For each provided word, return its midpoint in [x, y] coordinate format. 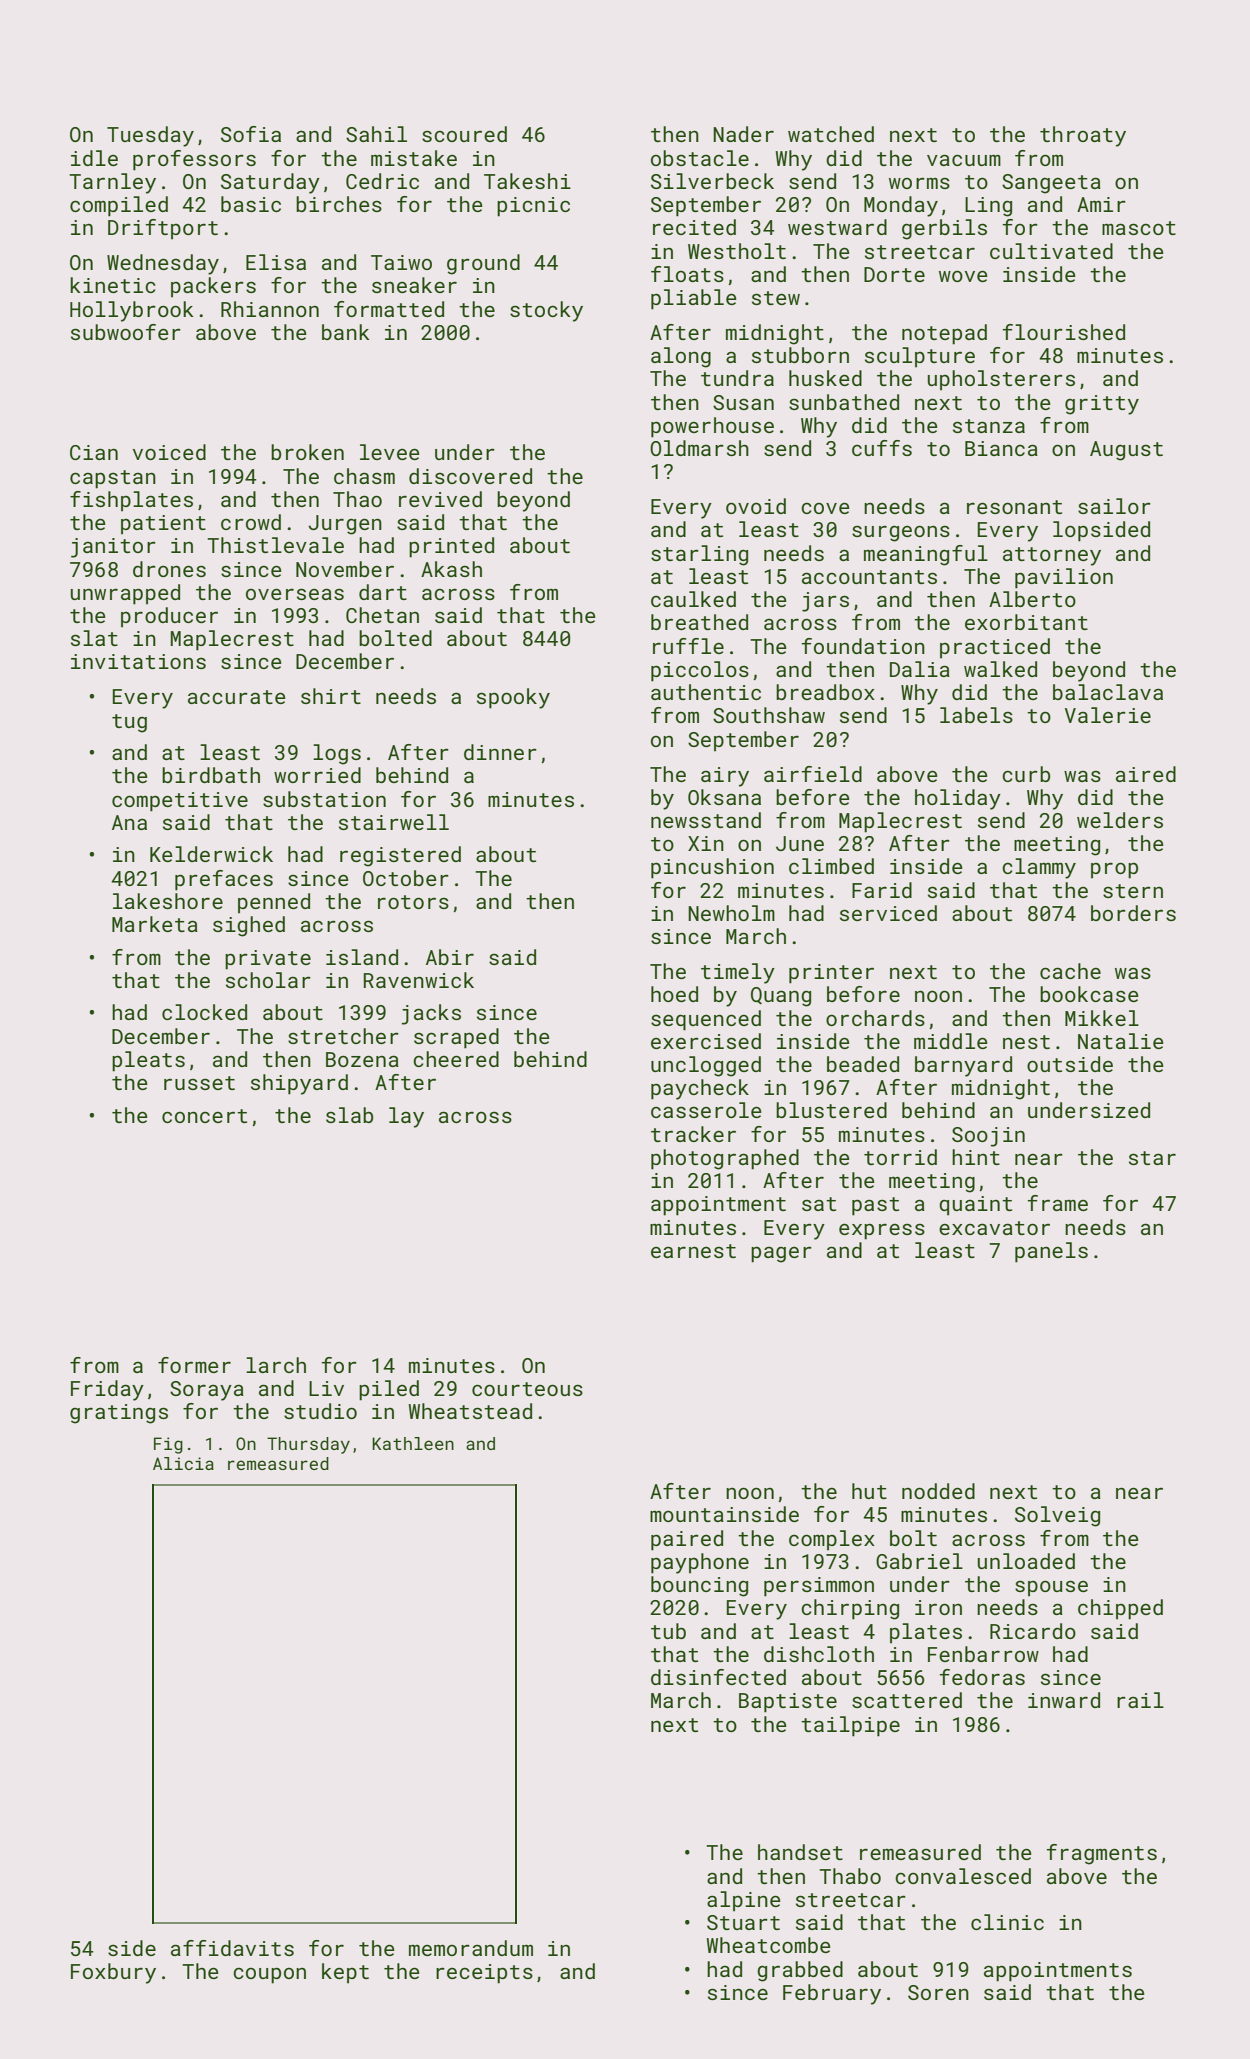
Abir [450, 957]
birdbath [211, 775]
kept [345, 1973]
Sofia [251, 134]
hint [976, 1157]
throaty [1083, 136]
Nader [743, 134]
